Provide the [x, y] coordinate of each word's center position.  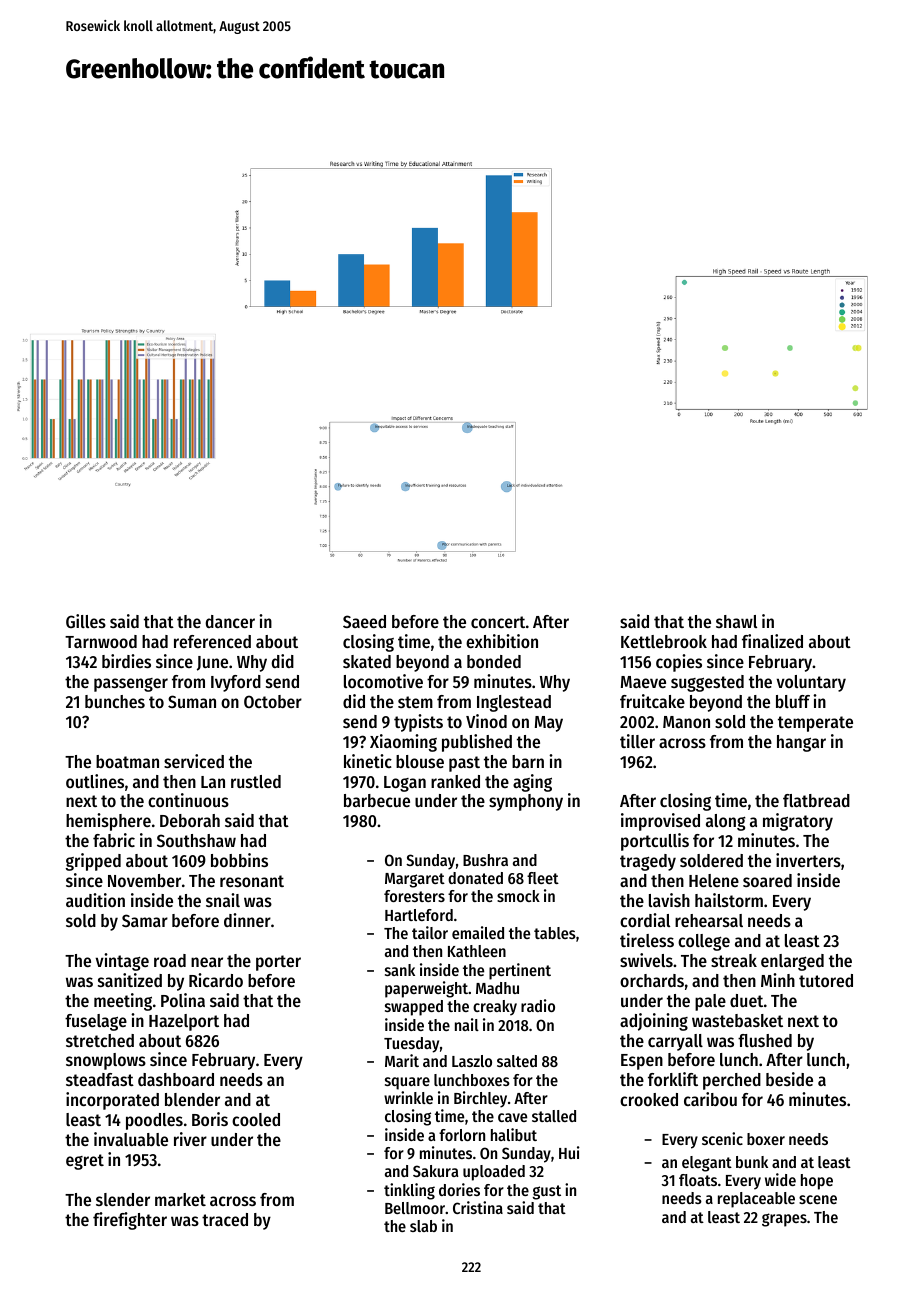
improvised [660, 822]
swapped [414, 1008]
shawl [736, 621]
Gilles [86, 621]
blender [192, 1099]
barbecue [377, 800]
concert [498, 622]
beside [789, 1079]
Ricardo [216, 980]
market [180, 1199]
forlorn [462, 1135]
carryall [675, 1042]
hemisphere [108, 822]
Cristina [478, 1207]
